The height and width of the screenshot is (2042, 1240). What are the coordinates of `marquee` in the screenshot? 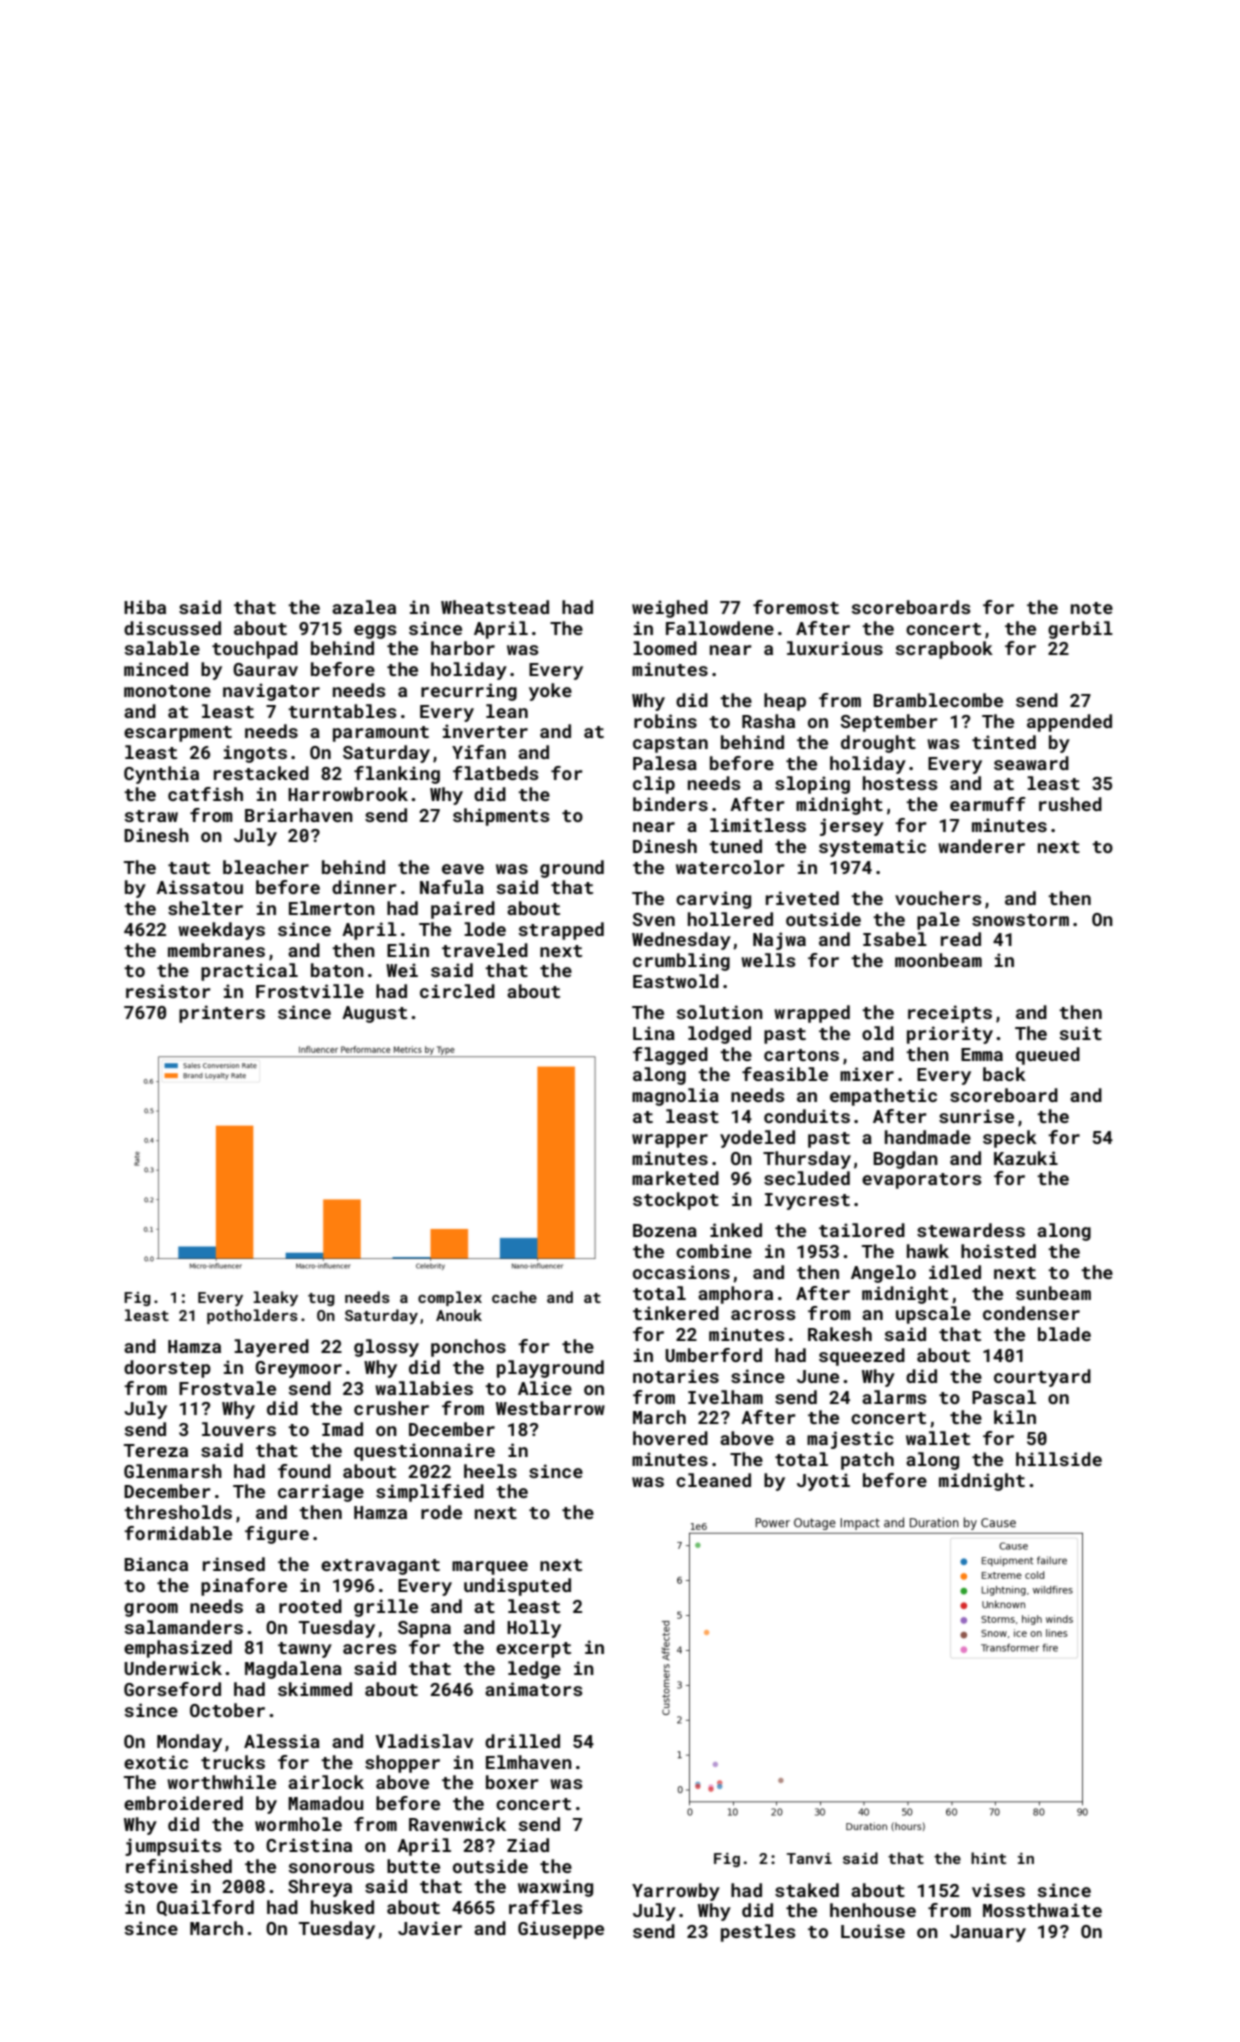 It's located at (490, 1568).
